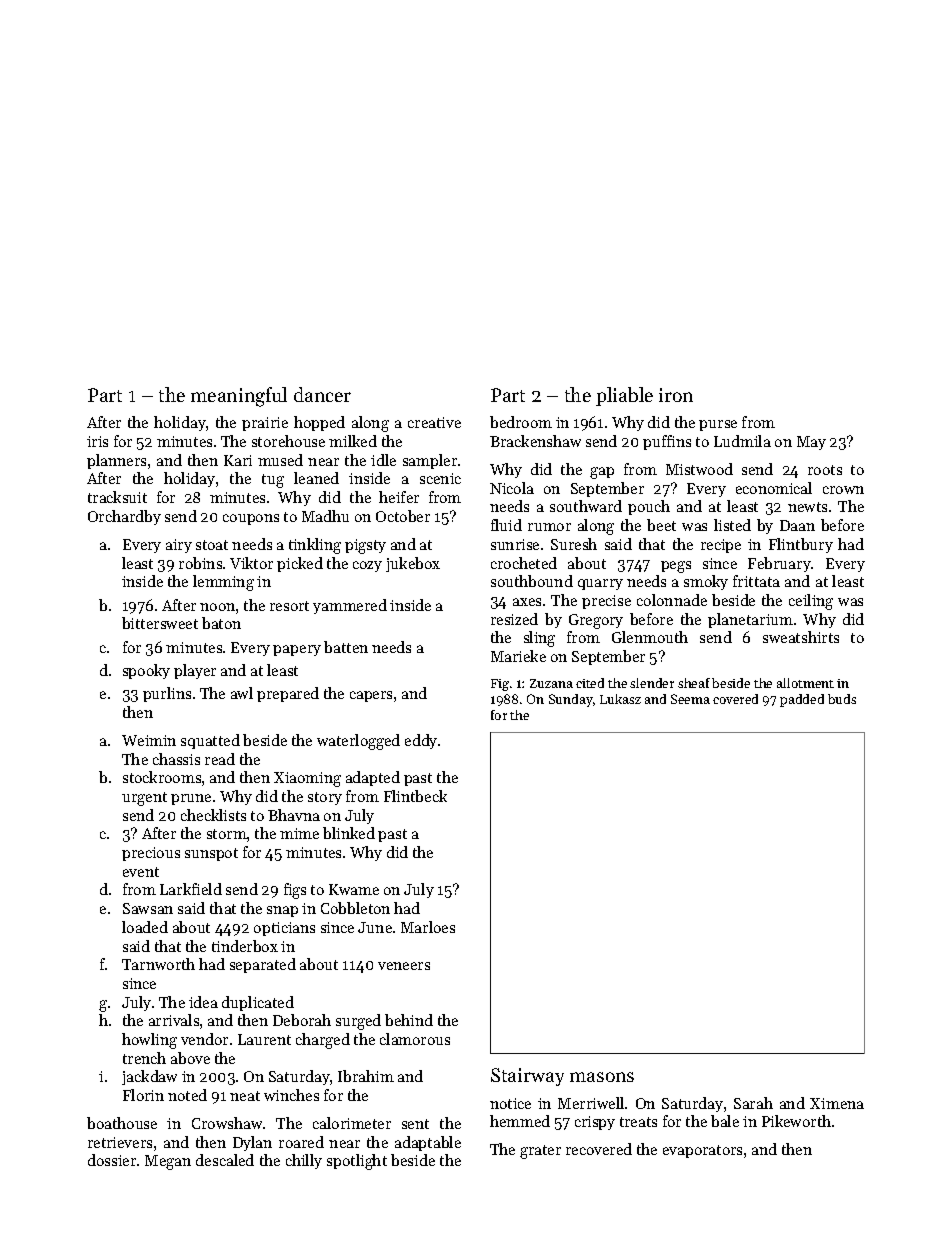  What do you see at coordinates (179, 546) in the document?
I see `airy` at bounding box center [179, 546].
